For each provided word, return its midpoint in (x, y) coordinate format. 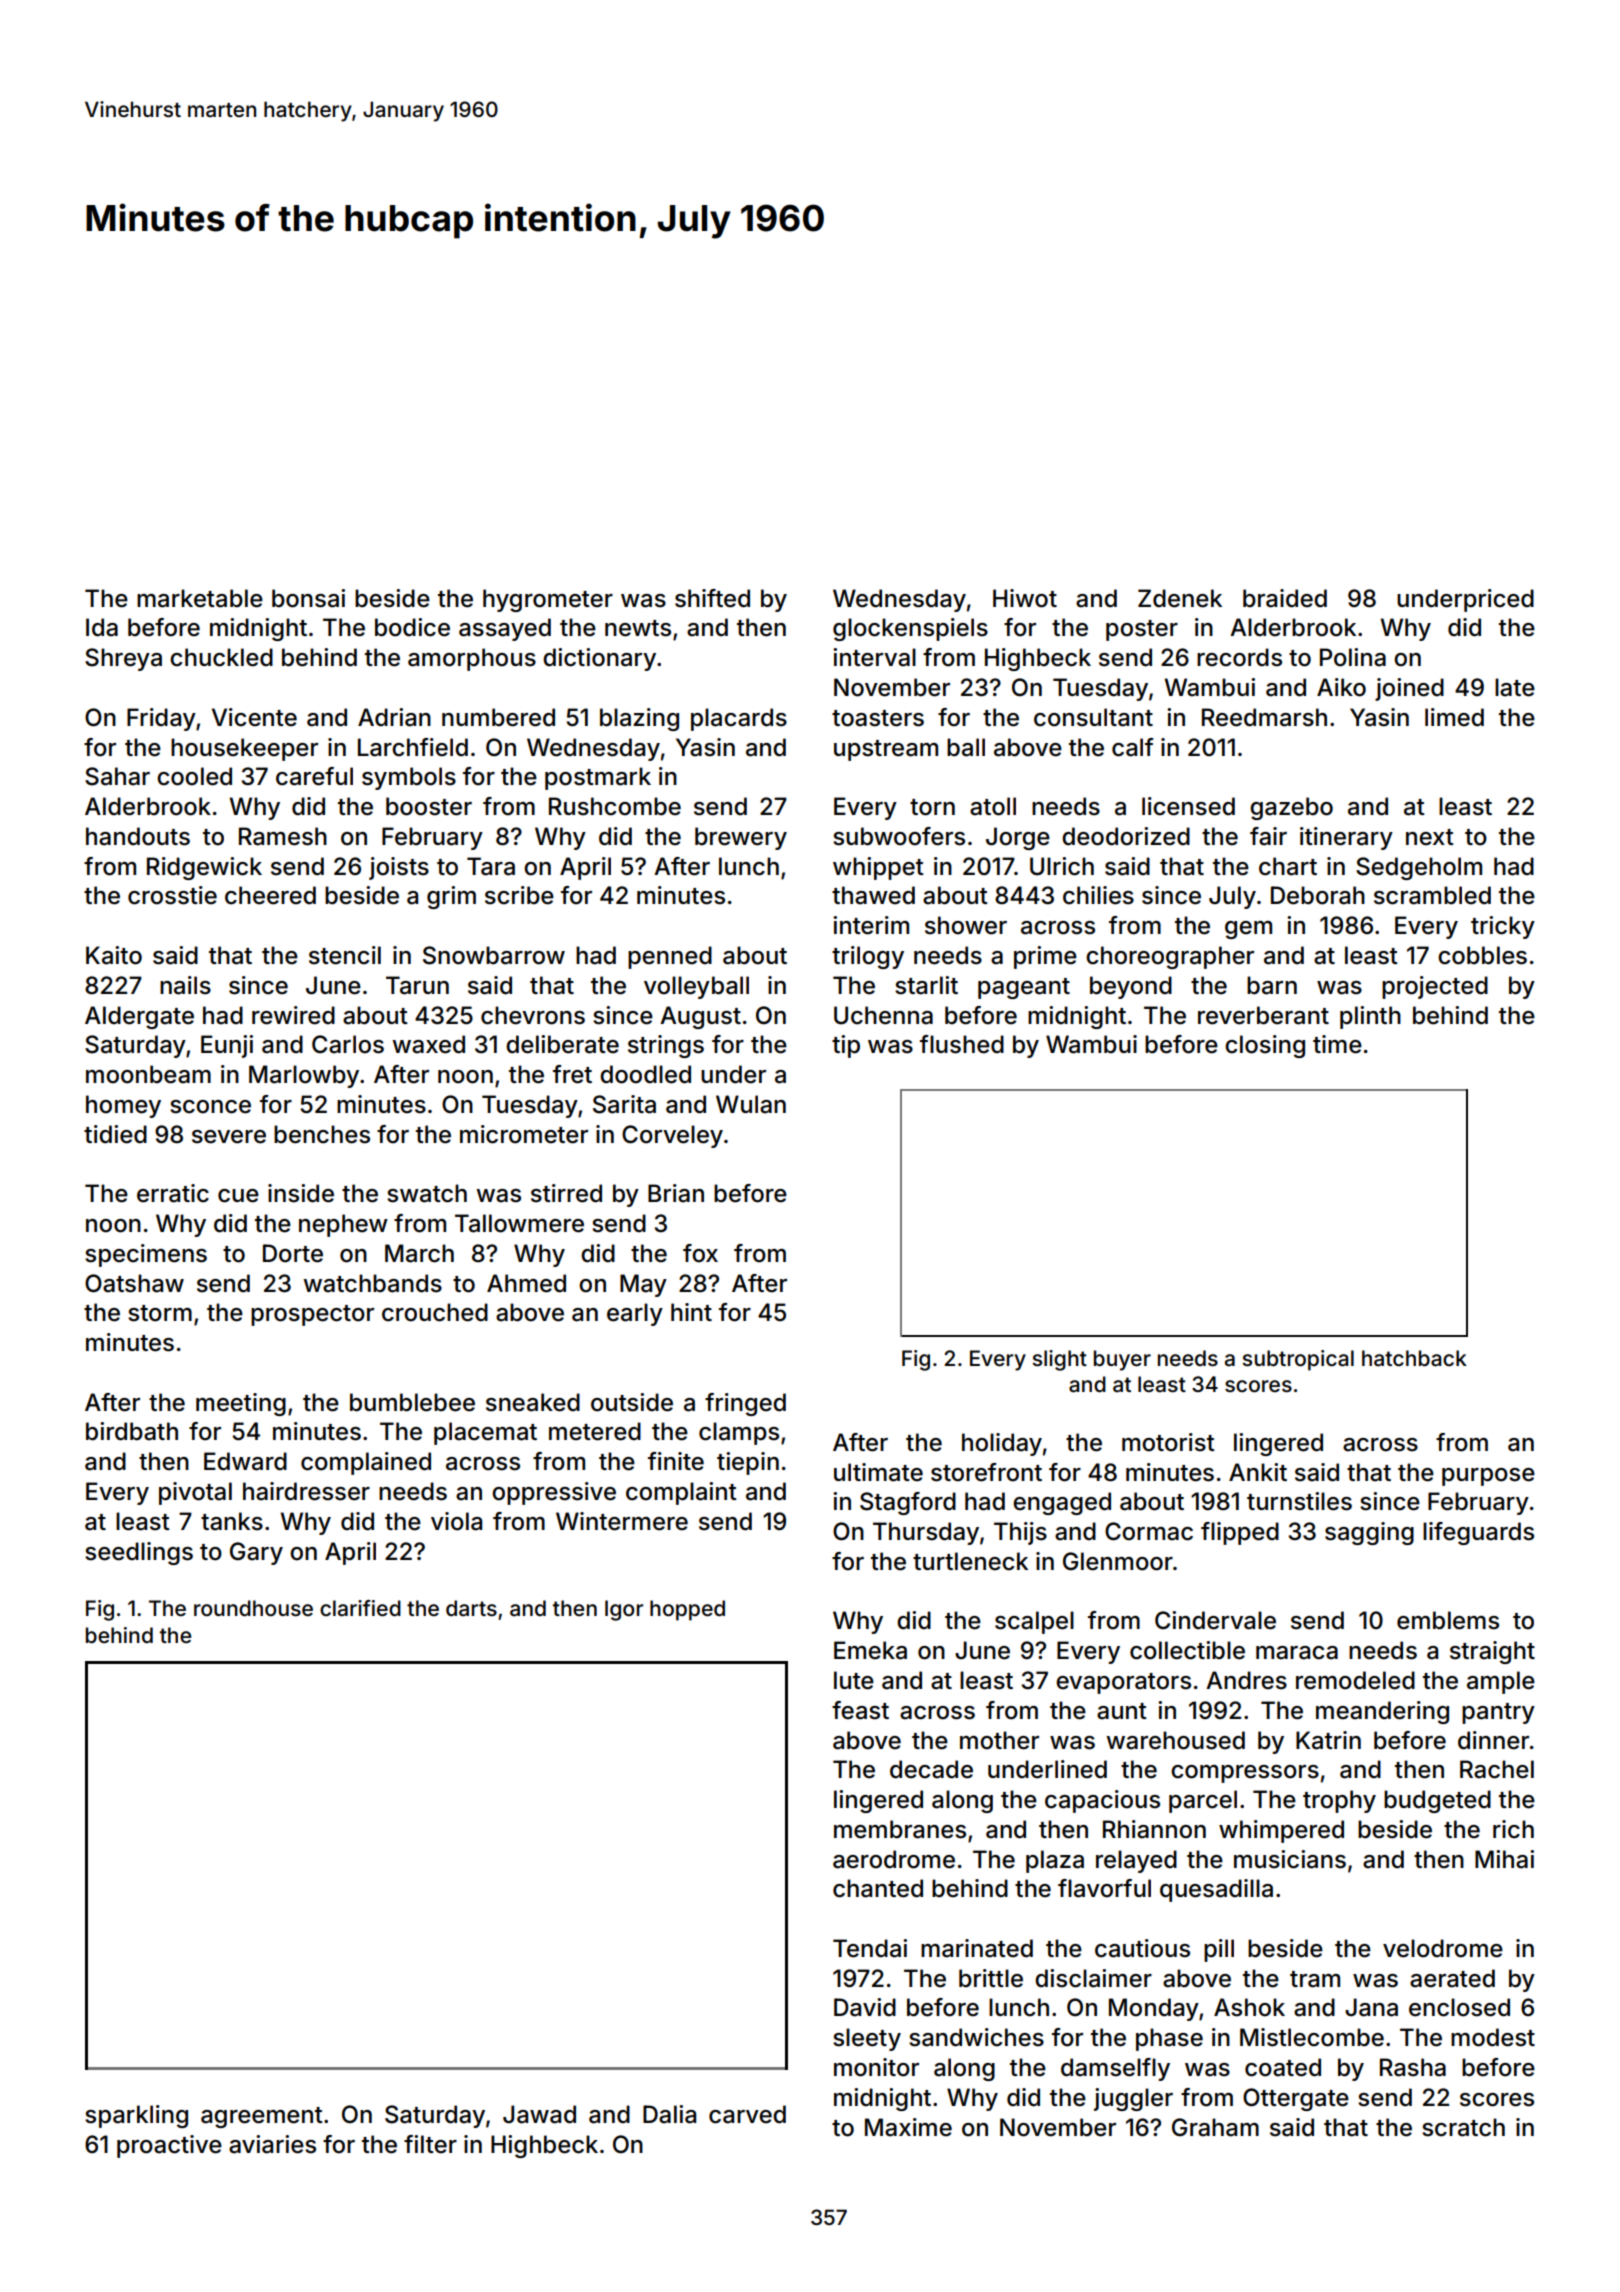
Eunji (227, 1046)
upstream (886, 750)
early (635, 1314)
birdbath (132, 1431)
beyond (1131, 987)
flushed (962, 1044)
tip (846, 1046)
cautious (1142, 1948)
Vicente (254, 717)
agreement (262, 2117)
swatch (427, 1193)
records (1239, 657)
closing (1265, 1046)
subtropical (1298, 1360)
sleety (867, 2039)
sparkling (136, 2116)
